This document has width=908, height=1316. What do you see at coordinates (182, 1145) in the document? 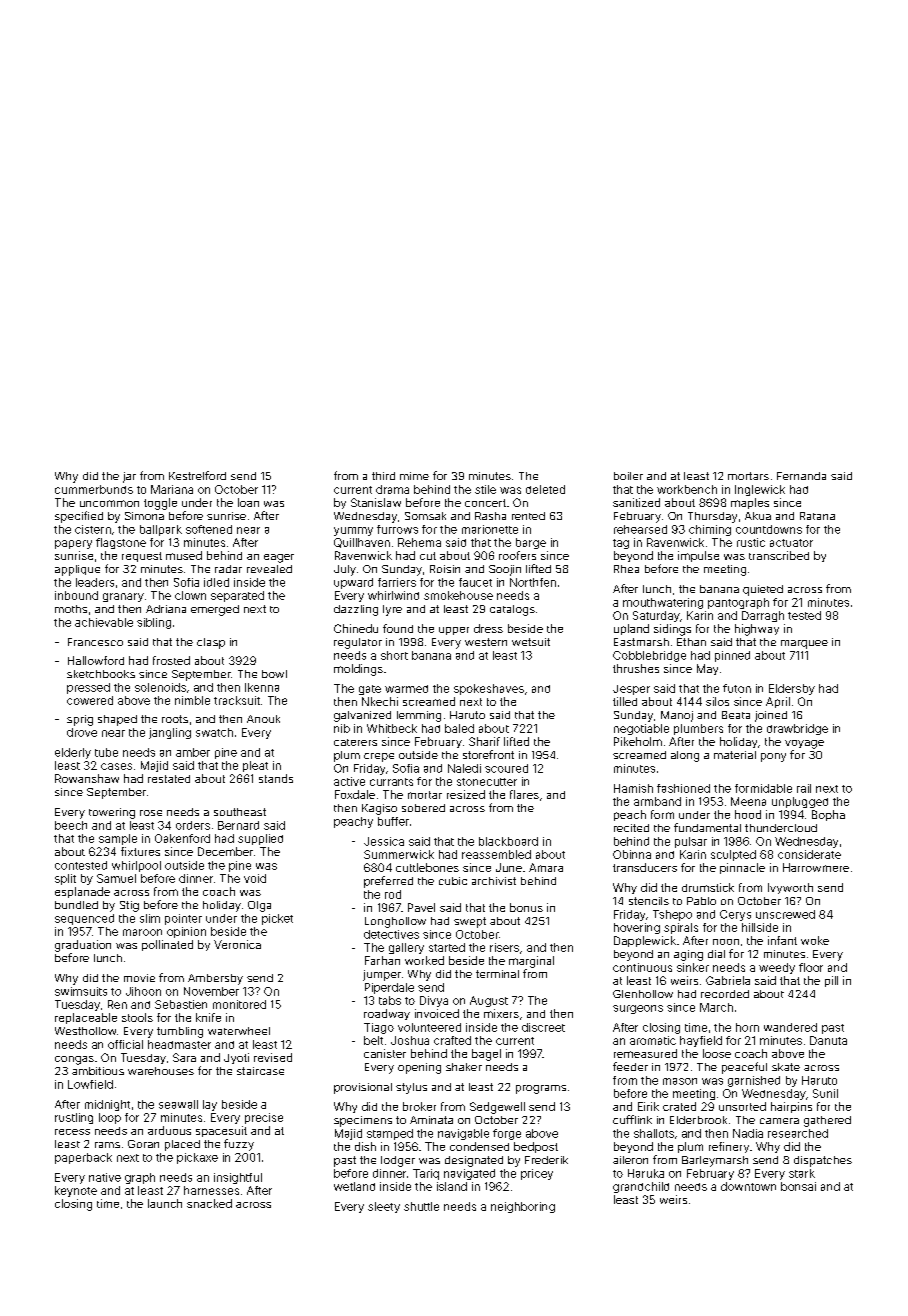
I see `placed` at bounding box center [182, 1145].
